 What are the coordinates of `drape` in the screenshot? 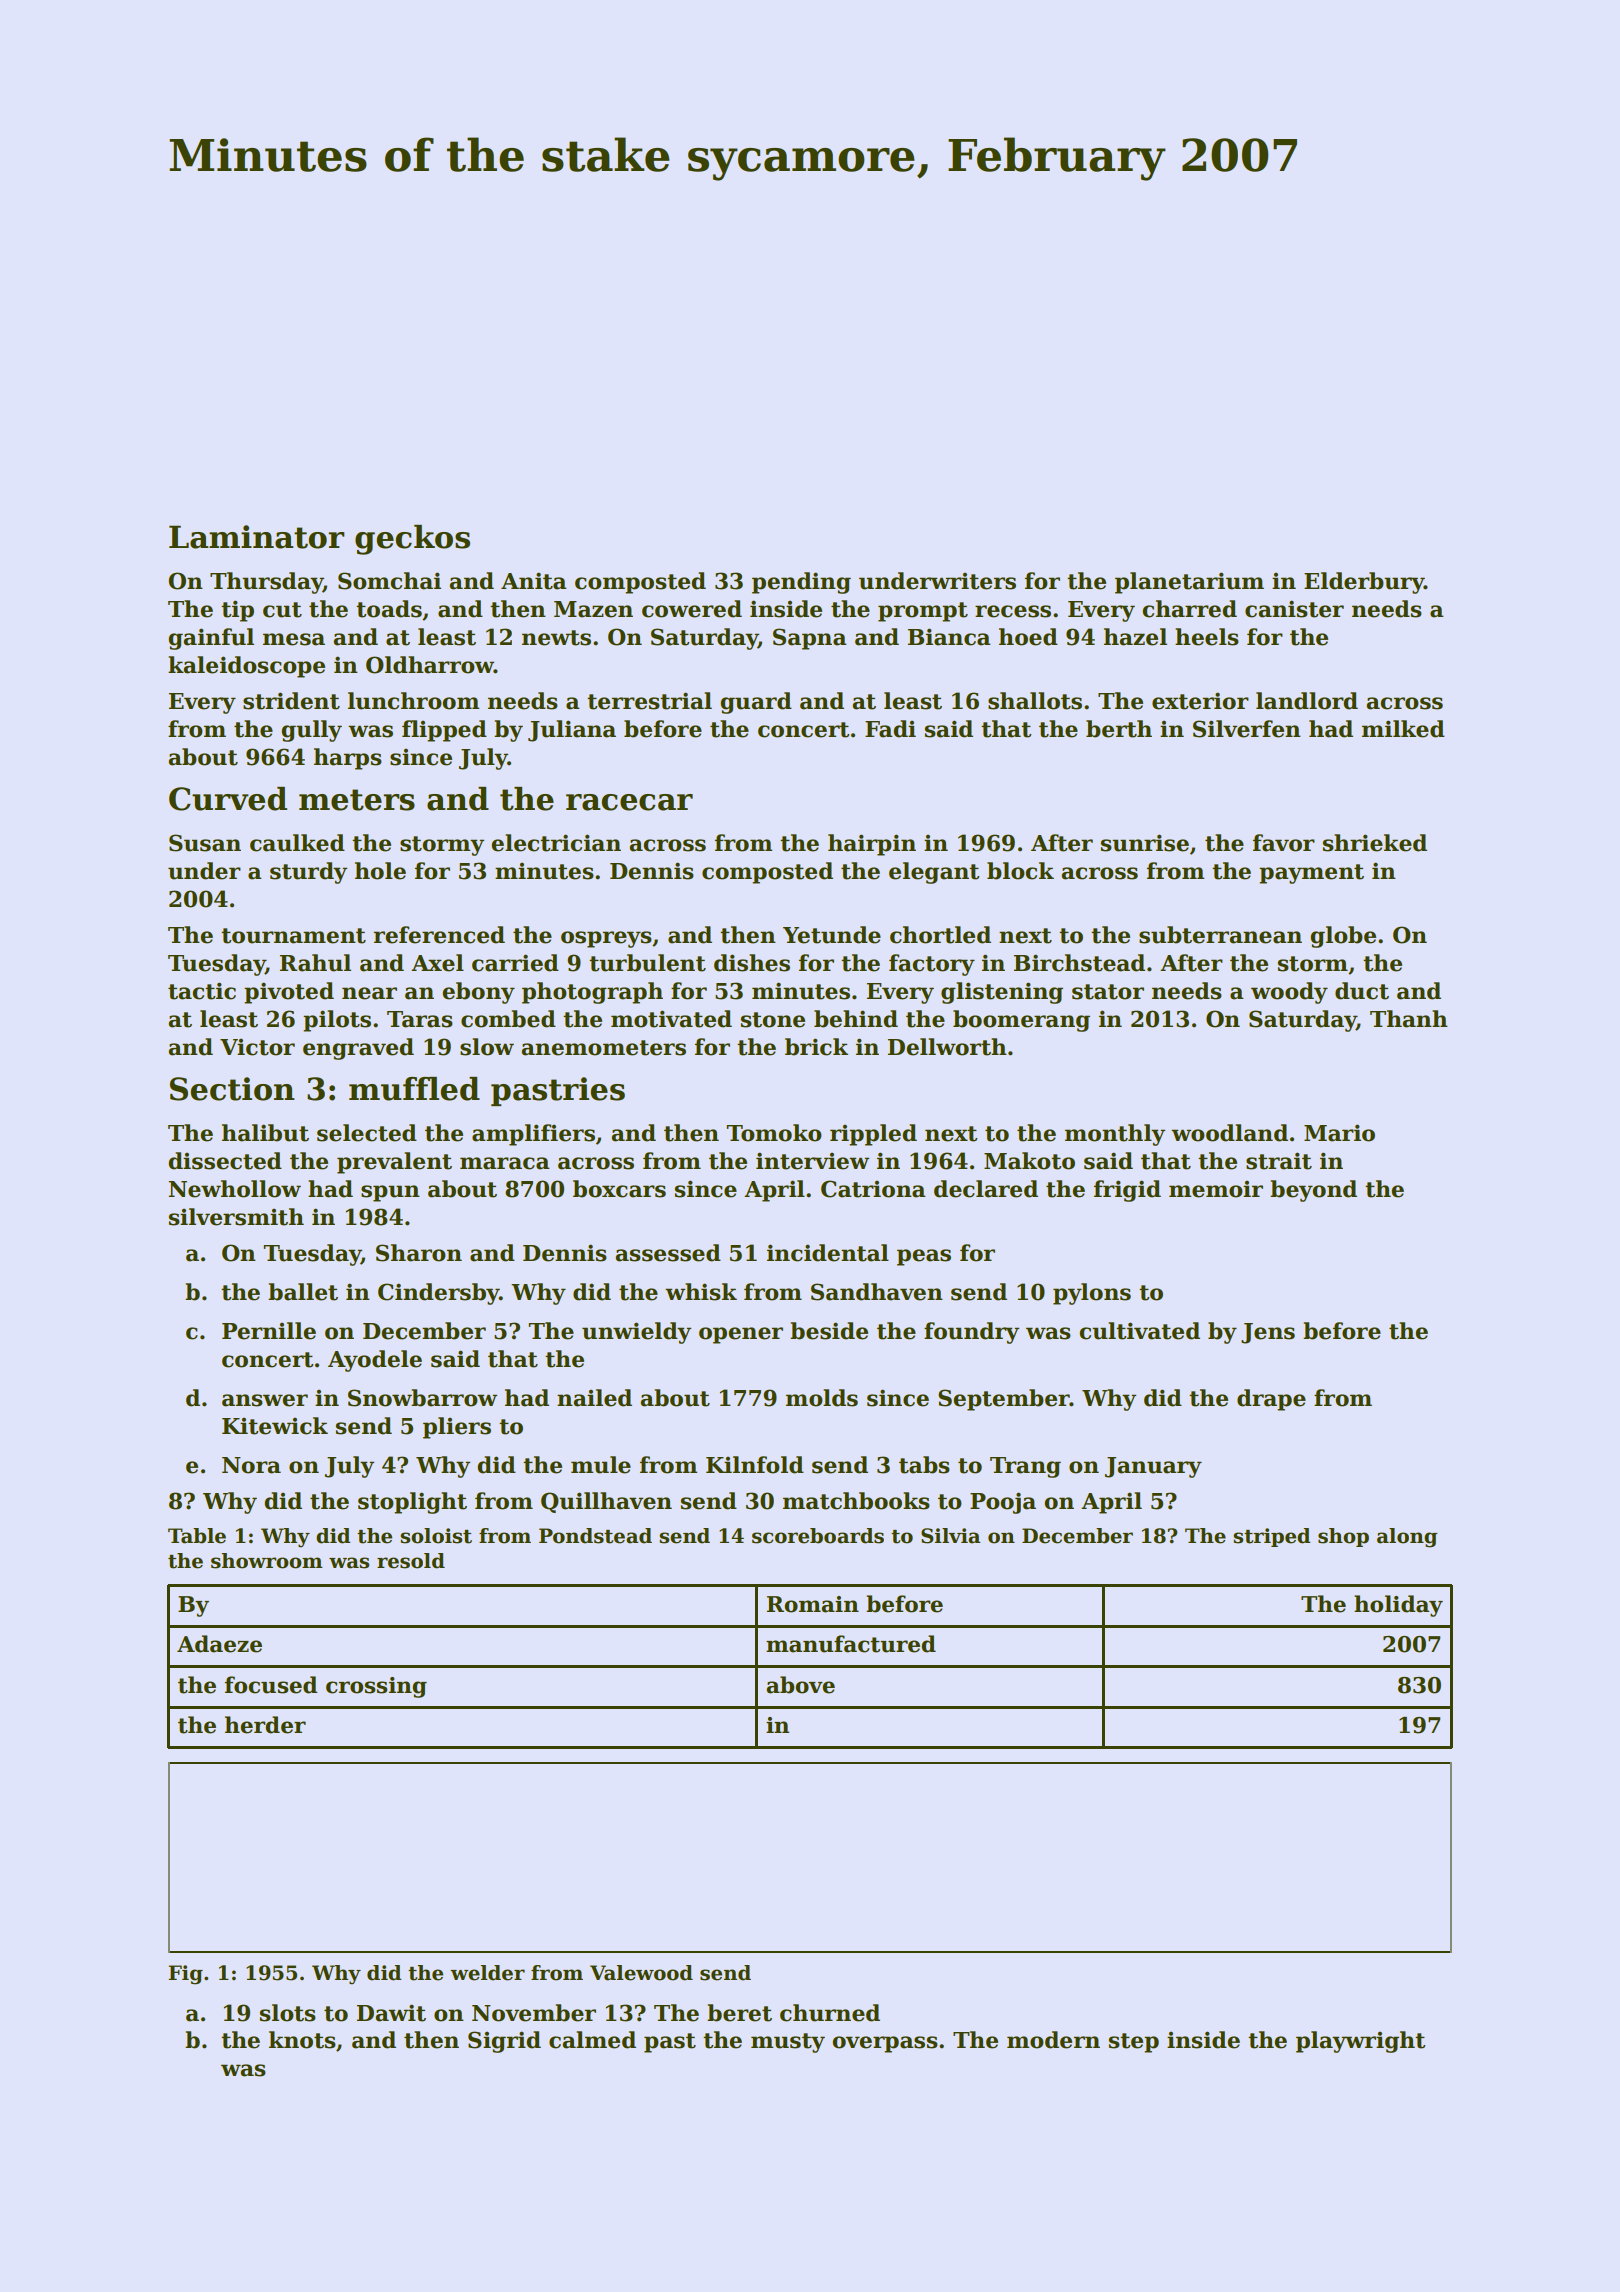 It's located at (1271, 1400).
